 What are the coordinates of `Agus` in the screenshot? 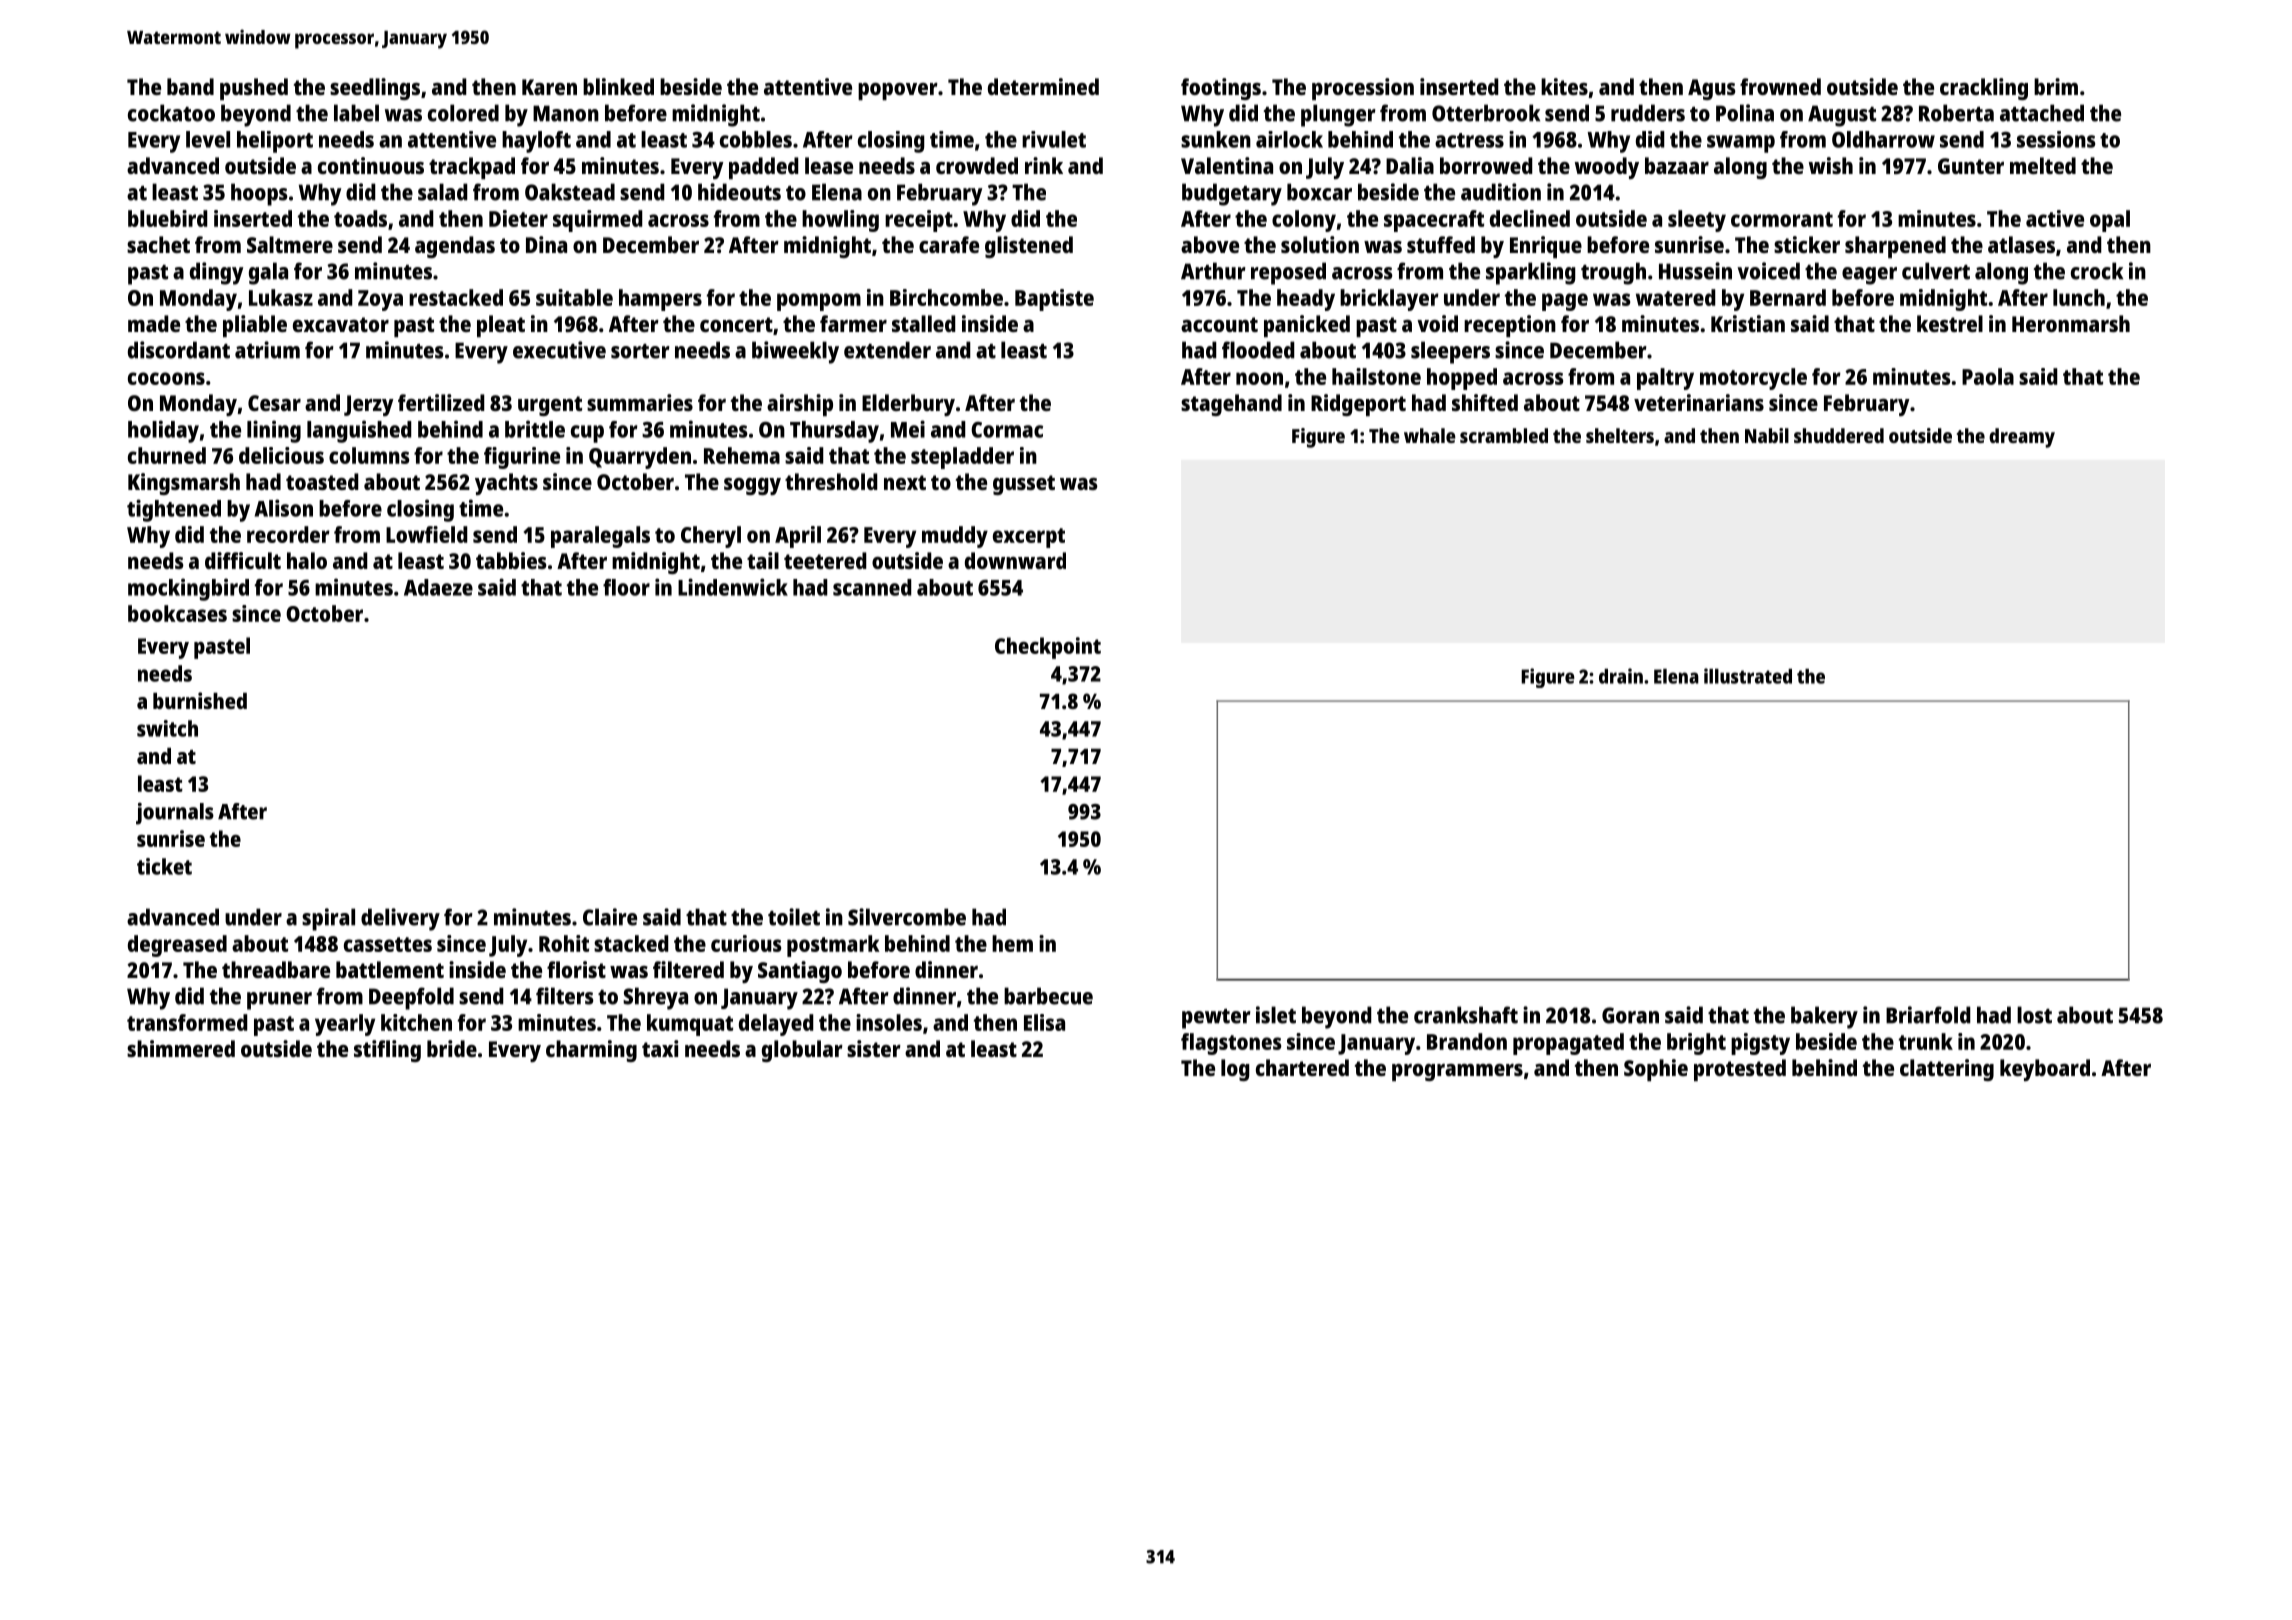 It's located at (1712, 89).
